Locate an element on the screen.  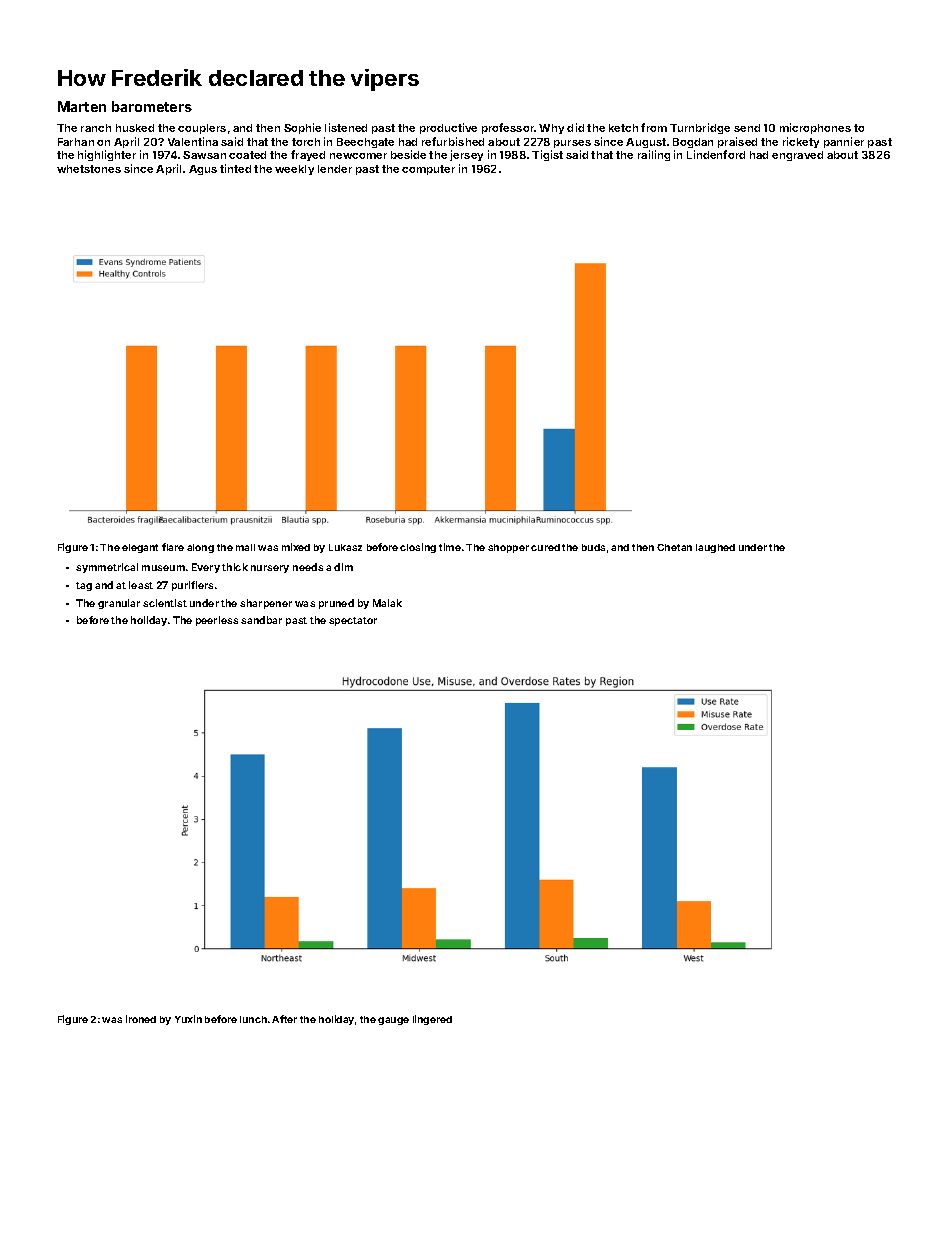
computer is located at coordinates (428, 170).
